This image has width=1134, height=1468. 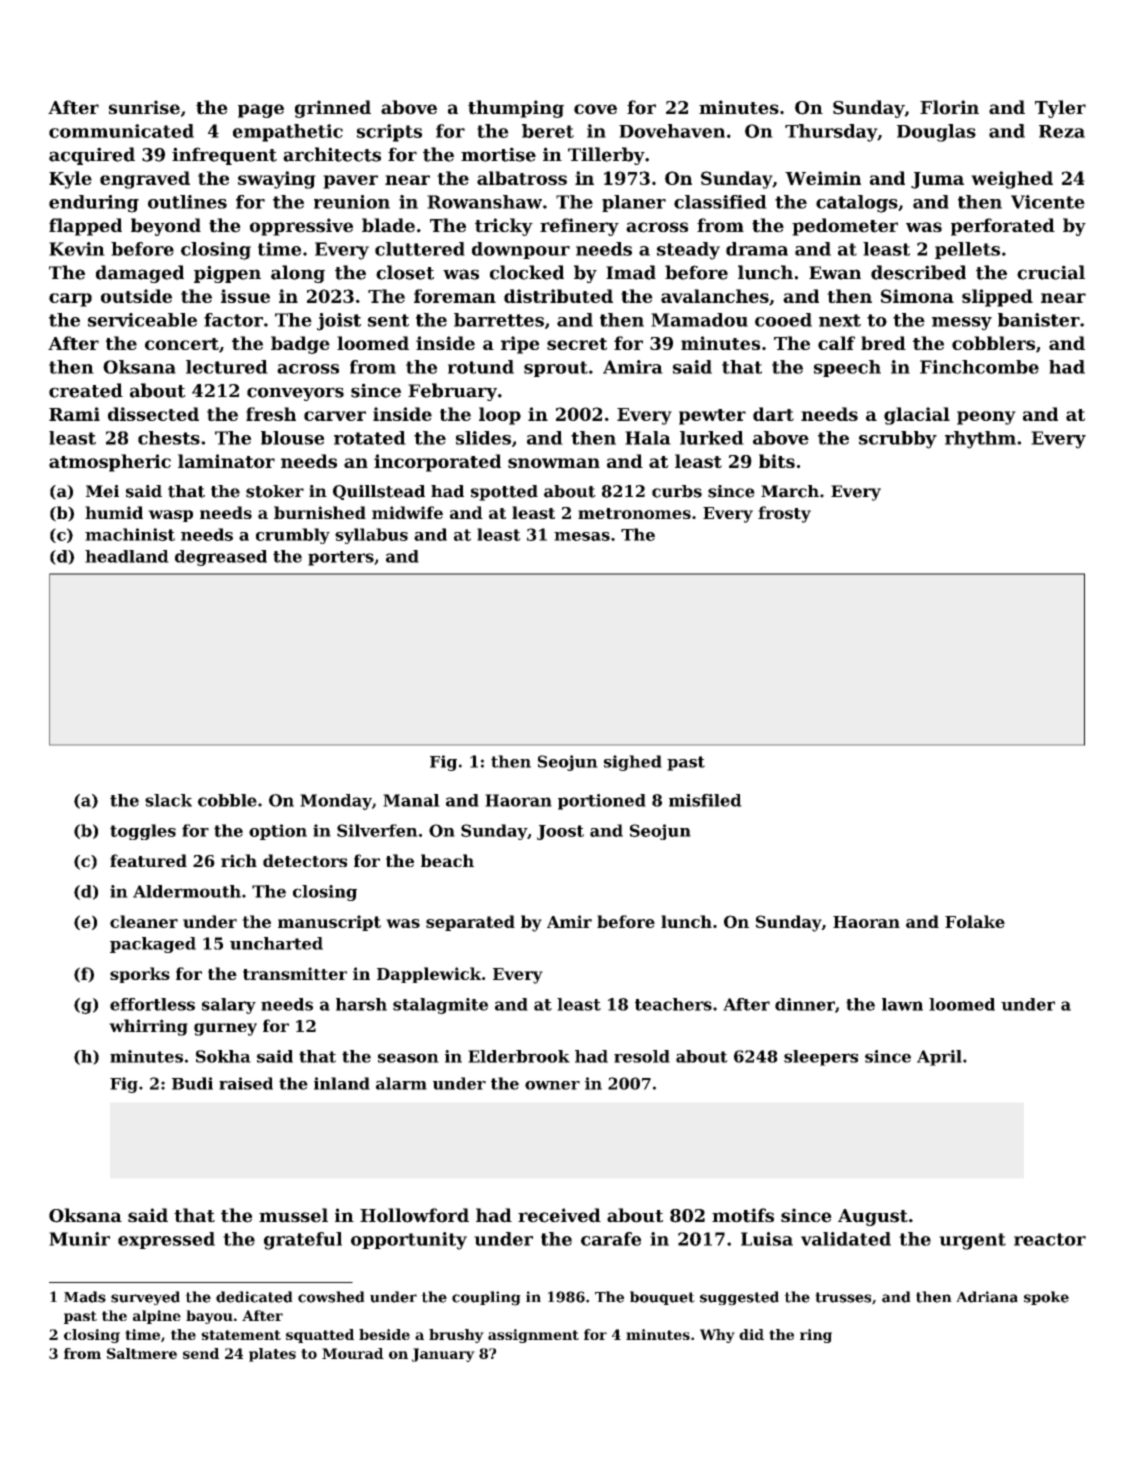 What do you see at coordinates (127, 556) in the image?
I see `headland` at bounding box center [127, 556].
